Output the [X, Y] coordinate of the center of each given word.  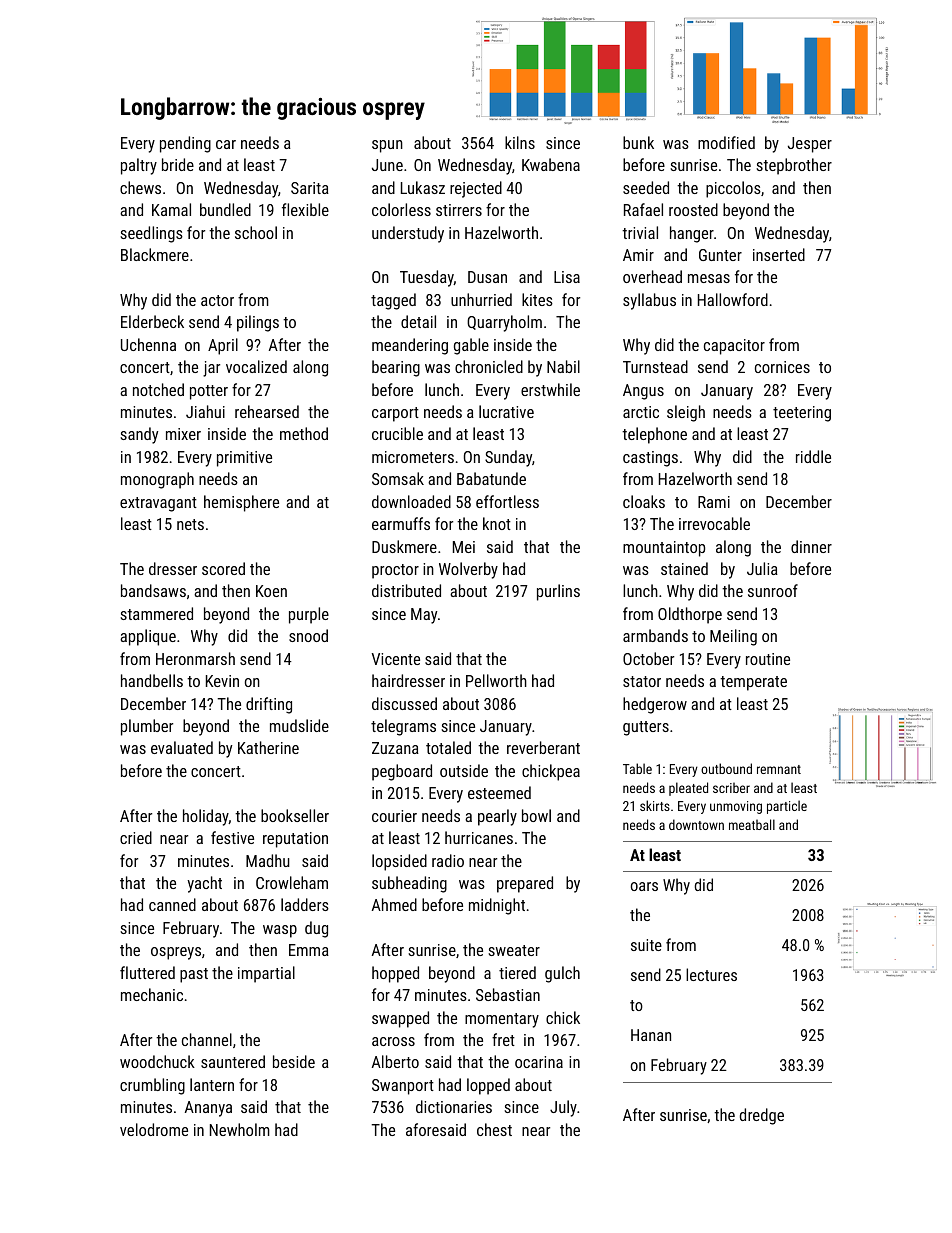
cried [136, 837]
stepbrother [794, 166]
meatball [752, 824]
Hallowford [733, 299]
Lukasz [423, 187]
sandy [139, 435]
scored [223, 568]
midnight [497, 906]
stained [684, 568]
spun [387, 146]
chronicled [489, 366]
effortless [507, 501]
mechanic [152, 994]
